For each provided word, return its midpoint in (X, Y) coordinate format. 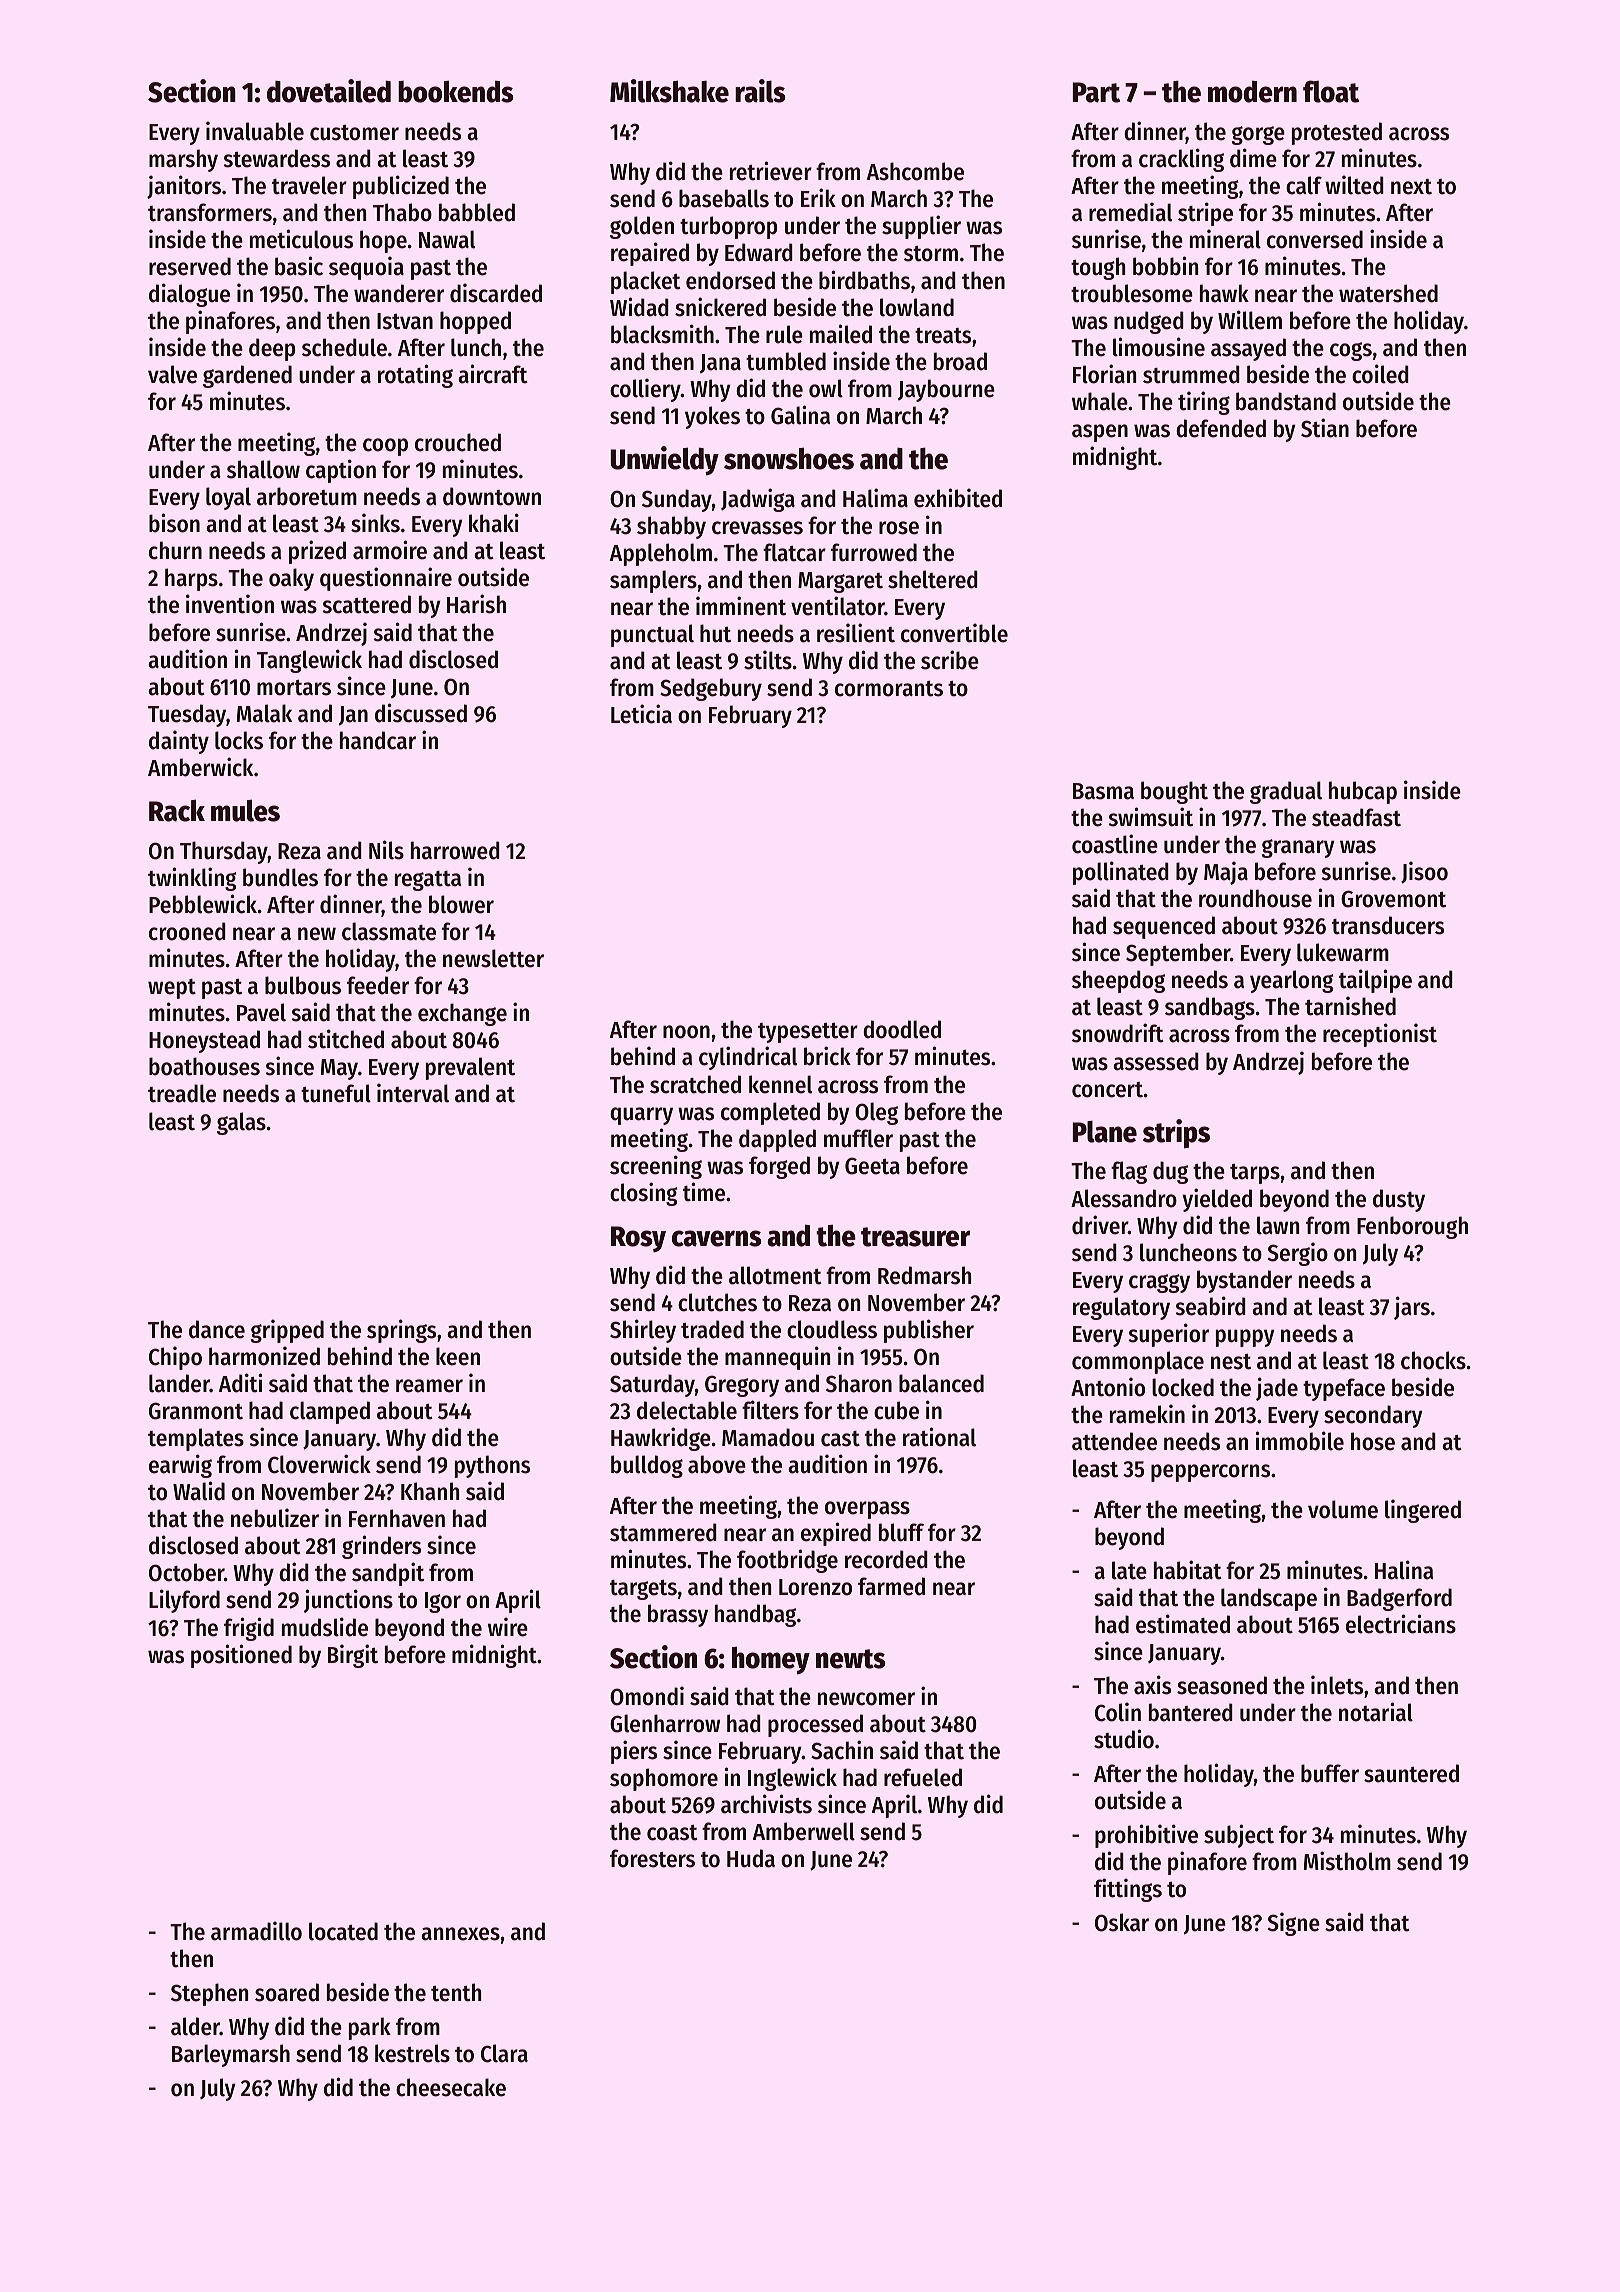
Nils (386, 850)
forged (779, 1167)
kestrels (412, 2053)
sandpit (388, 1574)
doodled (902, 1029)
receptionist (1380, 1035)
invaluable (255, 131)
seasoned (1222, 1685)
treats (943, 336)
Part (1096, 92)
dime (1253, 158)
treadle (182, 1093)
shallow (263, 469)
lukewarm (1343, 952)
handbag (755, 1615)
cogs (1351, 351)
